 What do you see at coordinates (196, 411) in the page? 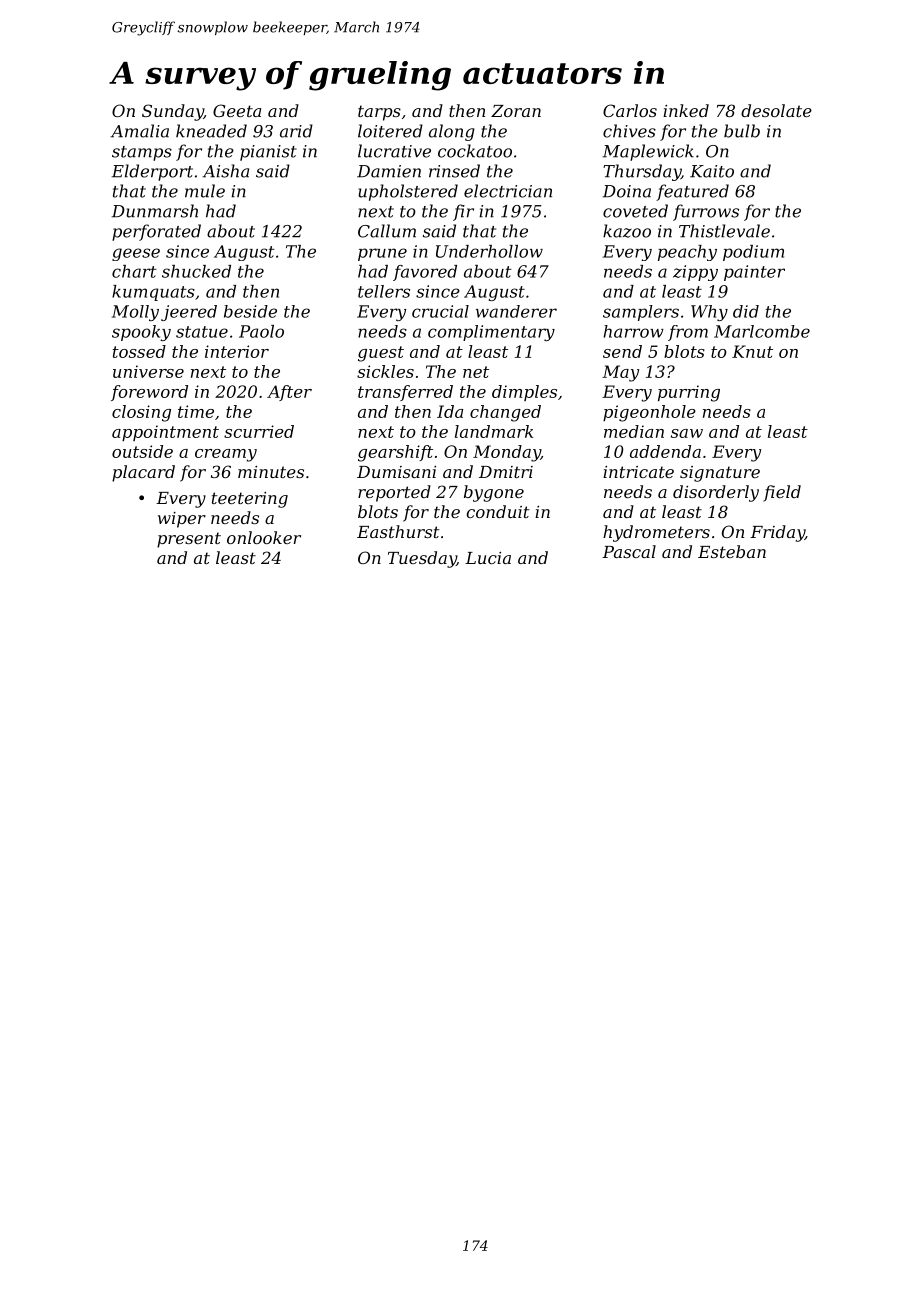
I see `time` at bounding box center [196, 411].
